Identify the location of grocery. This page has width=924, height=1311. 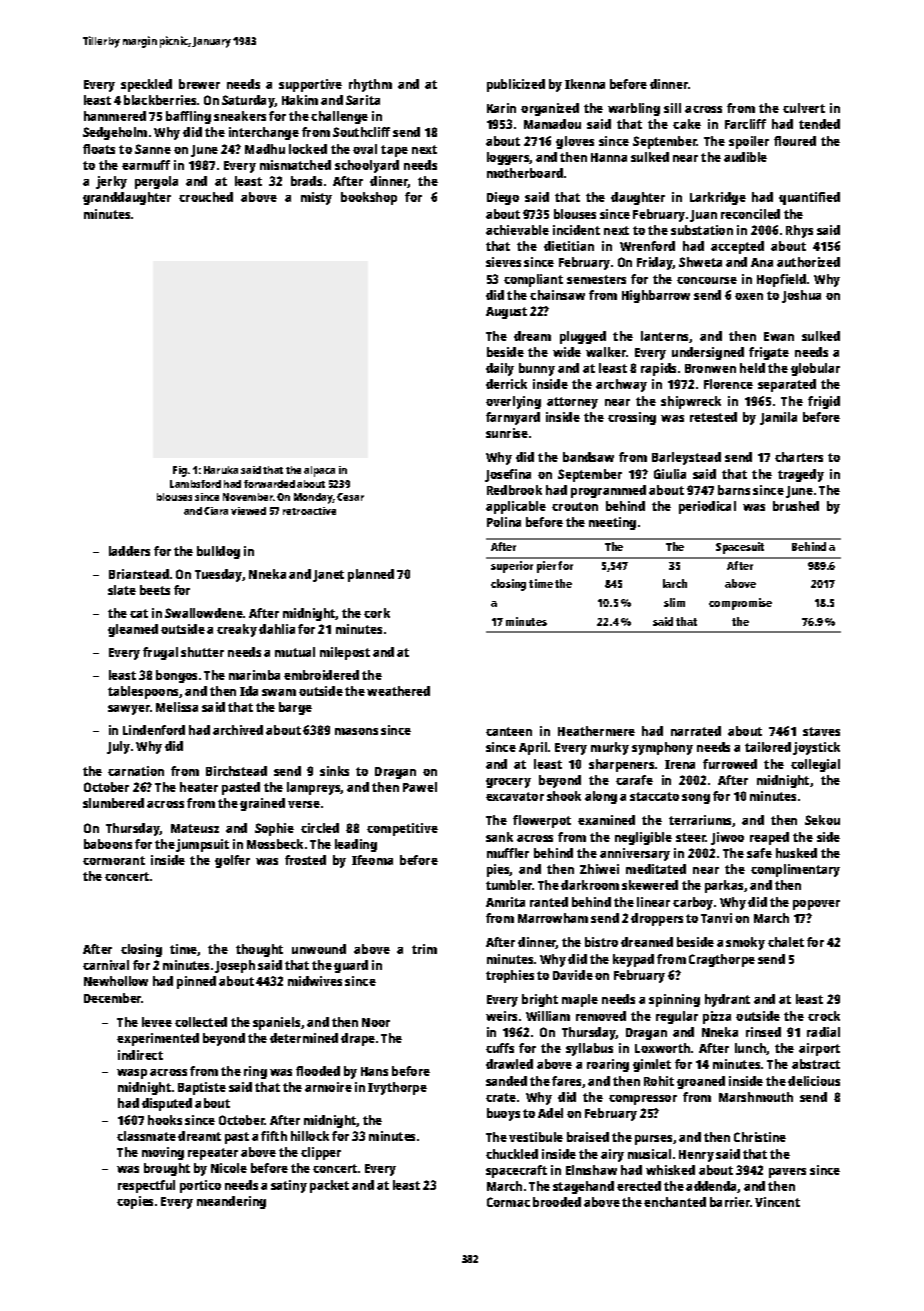
(508, 783).
